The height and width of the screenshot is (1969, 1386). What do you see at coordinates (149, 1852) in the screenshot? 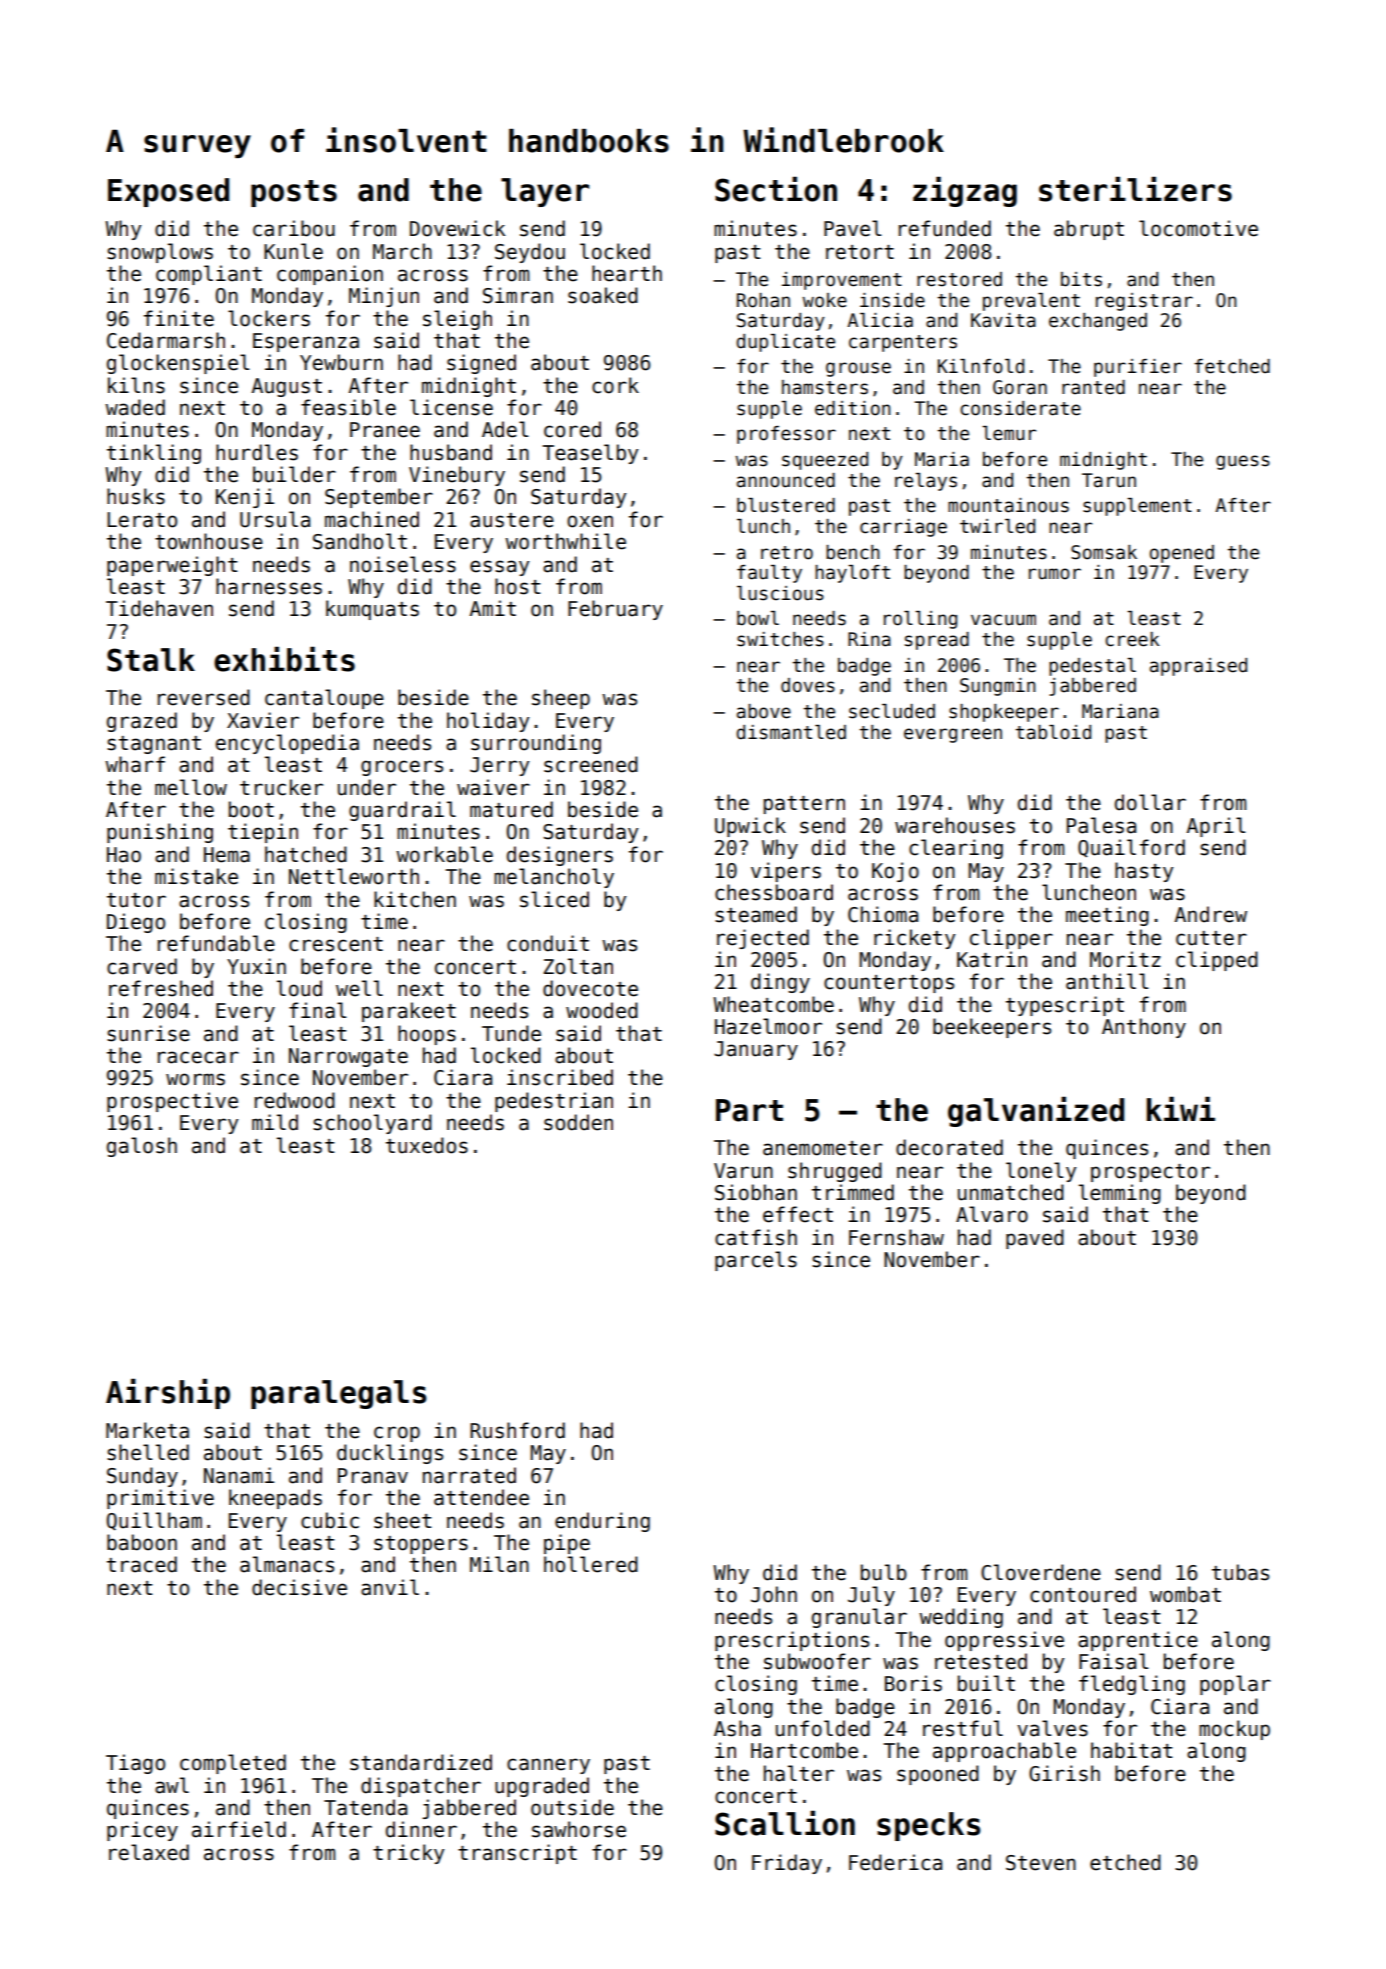
I see `relaxed` at bounding box center [149, 1852].
